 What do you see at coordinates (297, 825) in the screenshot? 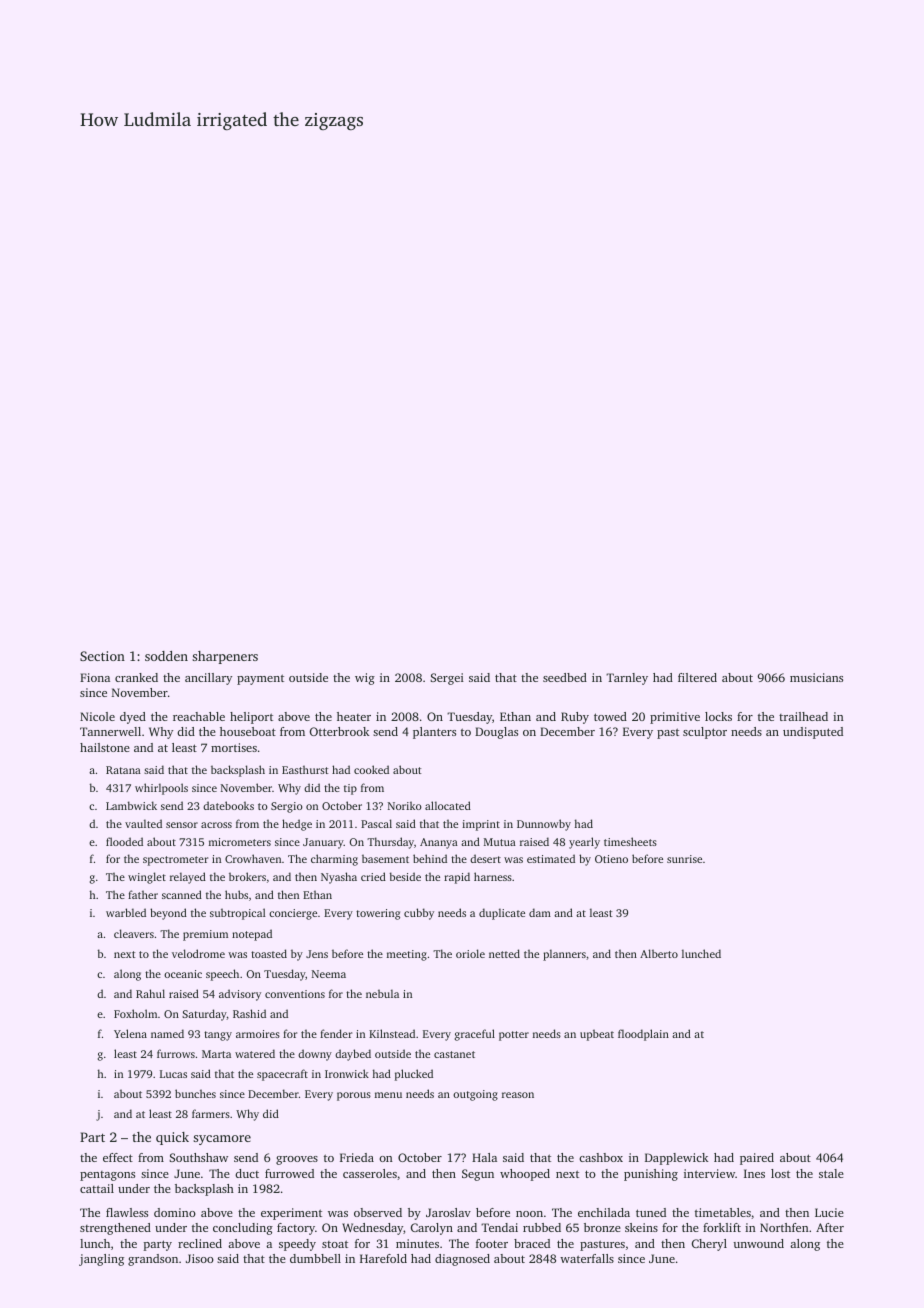
I see `hedge` at bounding box center [297, 825].
